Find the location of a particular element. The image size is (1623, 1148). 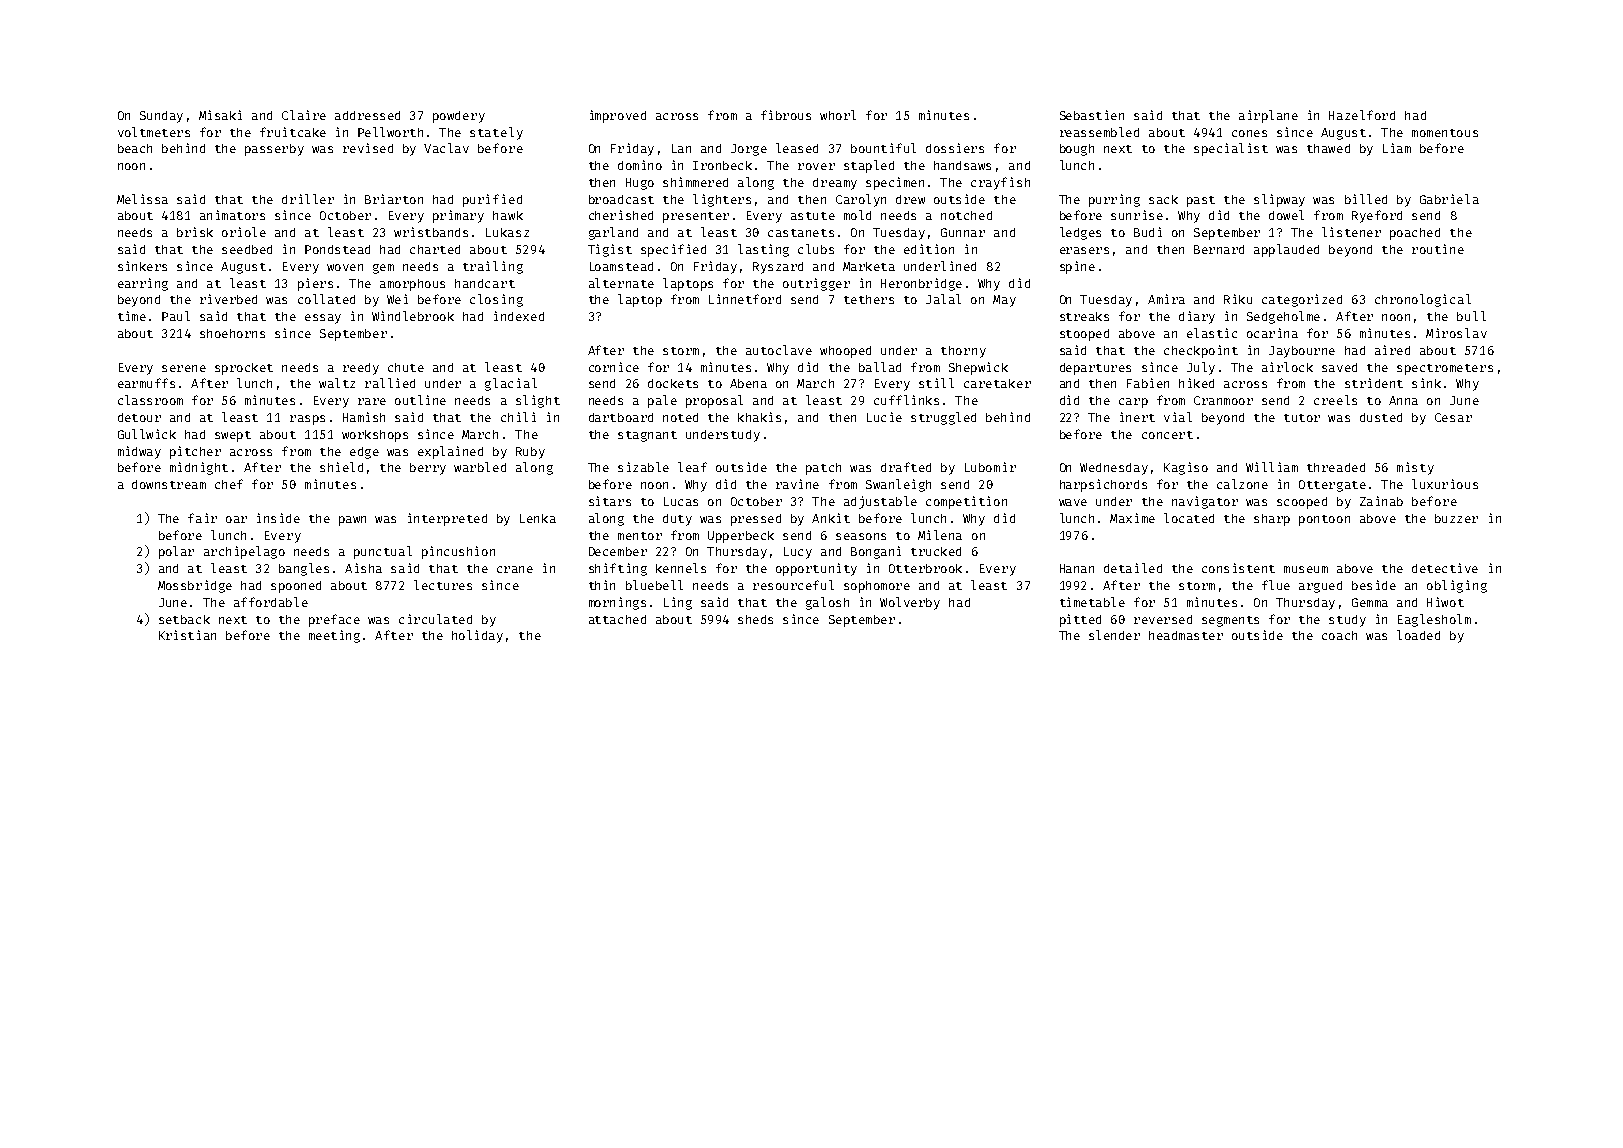

Briarton is located at coordinates (394, 199).
